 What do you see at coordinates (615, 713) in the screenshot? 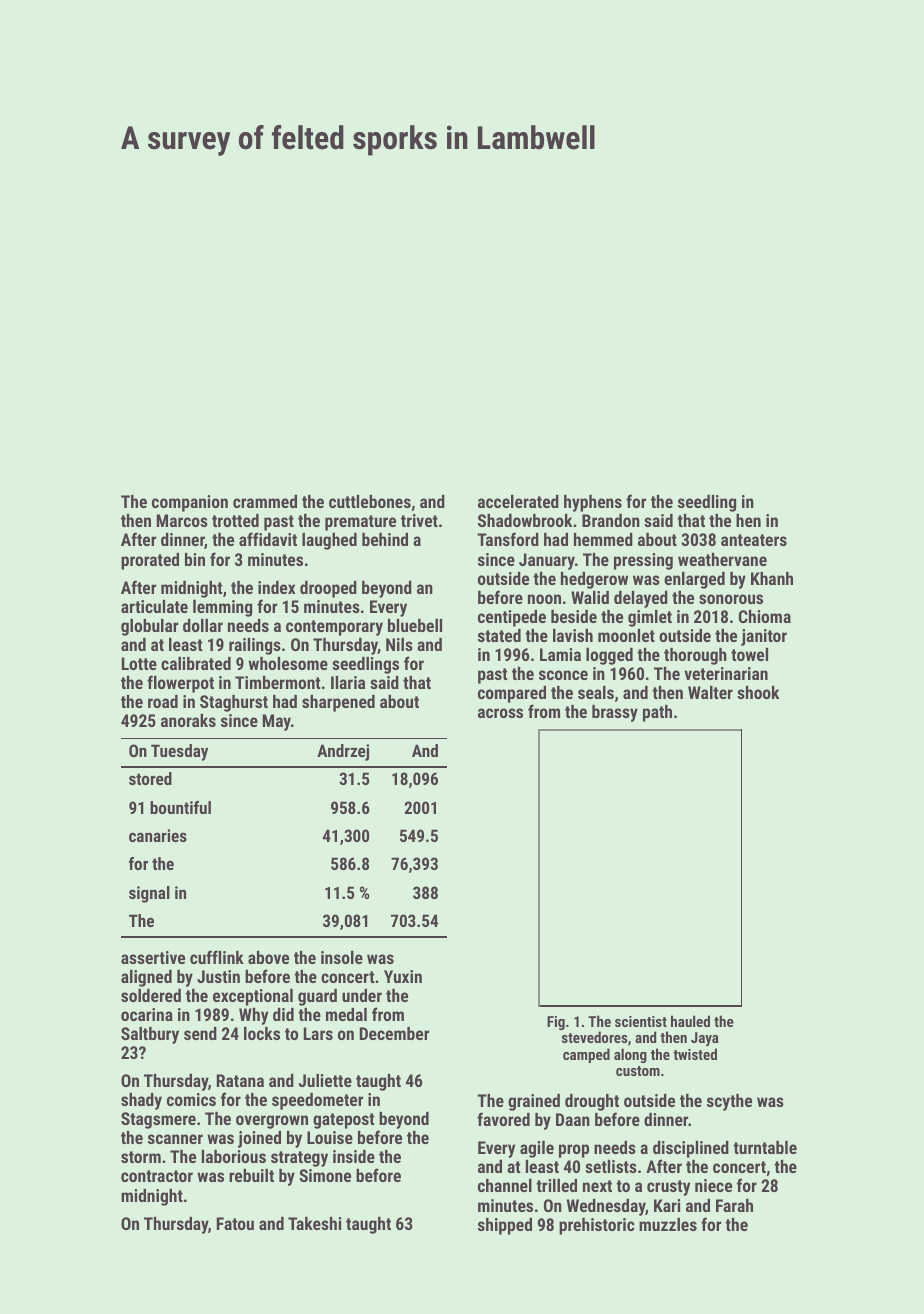
I see `brassy` at bounding box center [615, 713].
